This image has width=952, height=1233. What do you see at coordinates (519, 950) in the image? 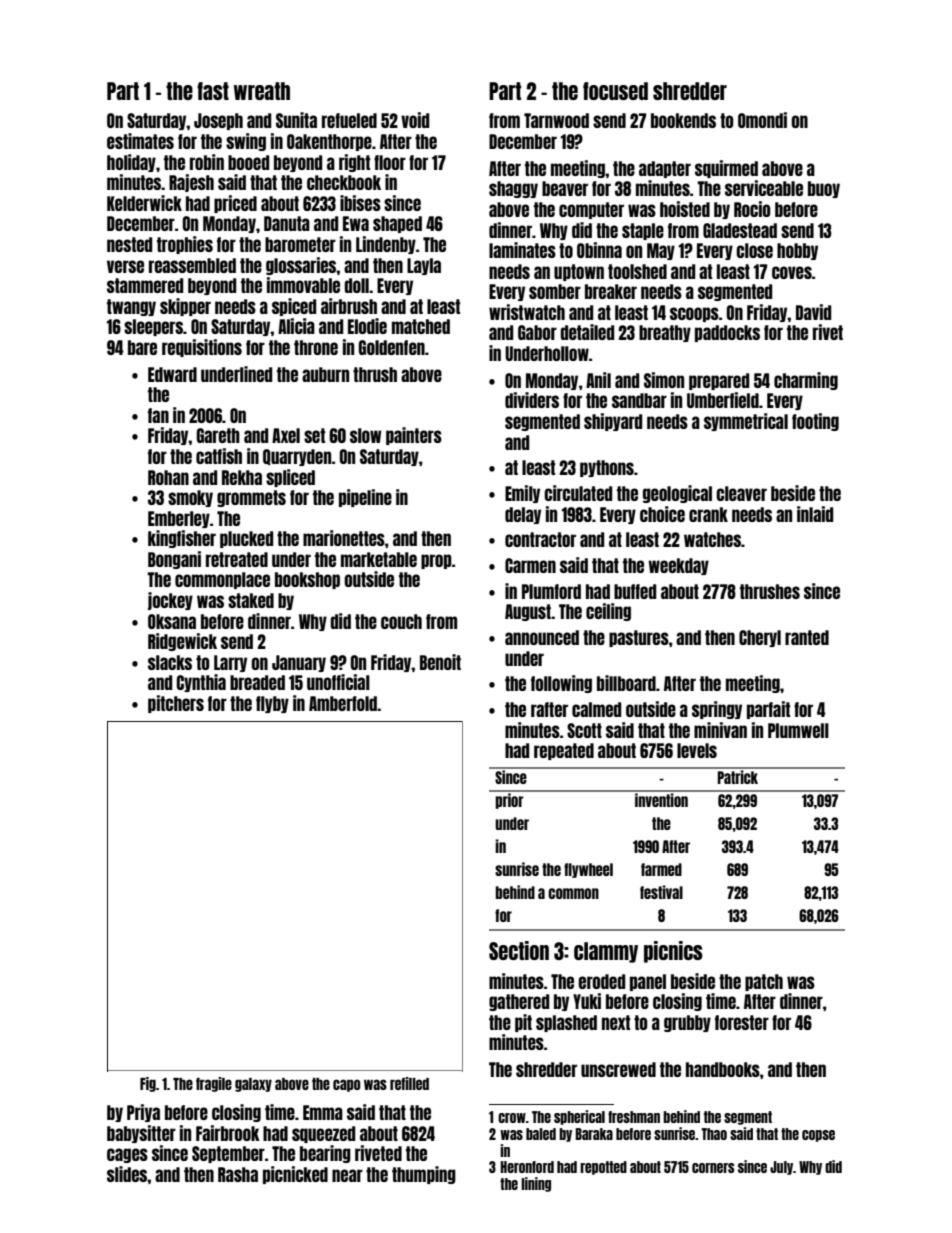
I see `Section` at bounding box center [519, 950].
